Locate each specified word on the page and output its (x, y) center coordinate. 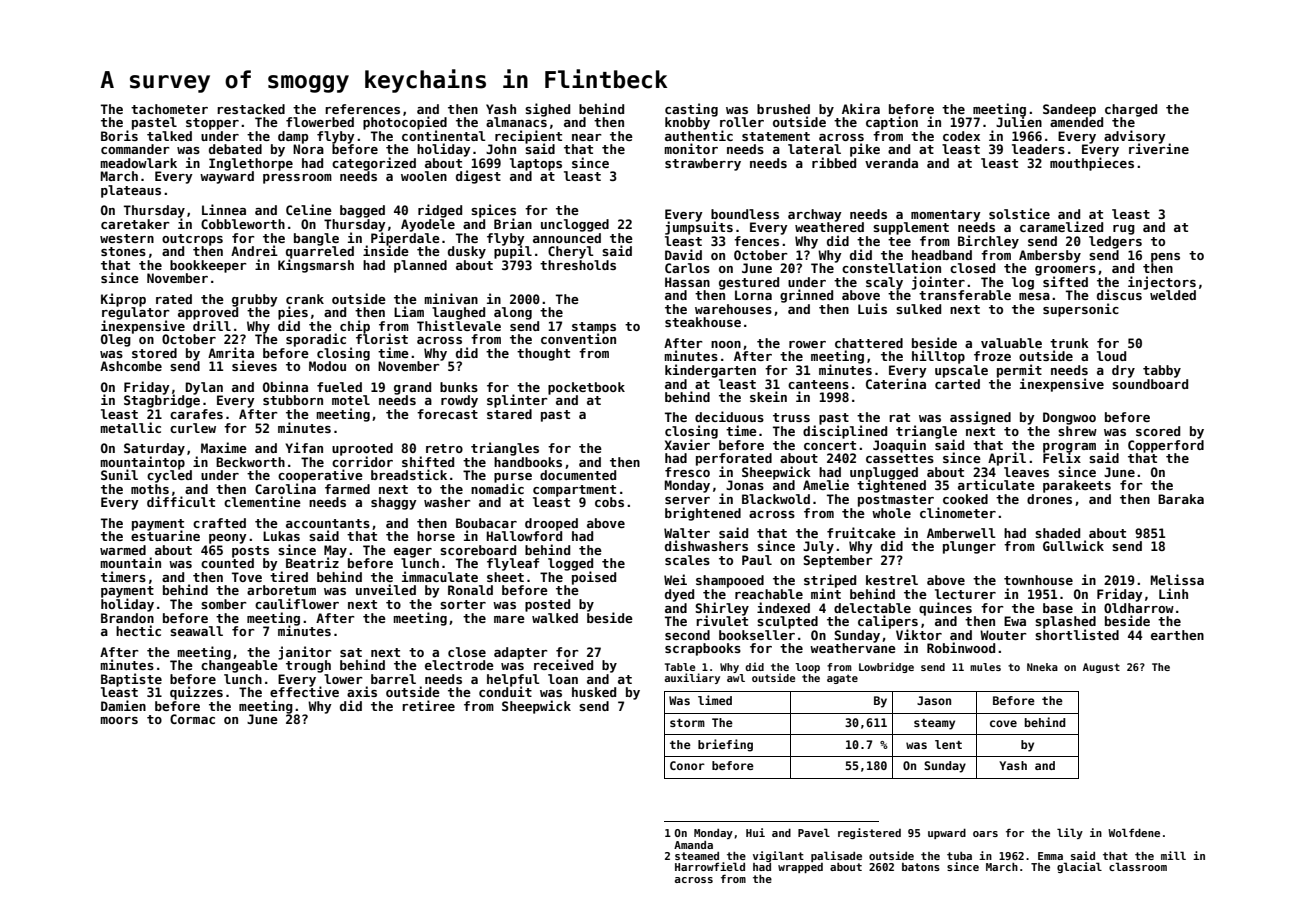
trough (308, 666)
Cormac (192, 719)
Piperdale (405, 238)
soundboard (1150, 384)
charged (1131, 110)
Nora (308, 149)
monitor (691, 148)
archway (815, 215)
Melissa (1177, 579)
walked (555, 618)
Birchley (988, 242)
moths (150, 489)
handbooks (528, 462)
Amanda (693, 845)
